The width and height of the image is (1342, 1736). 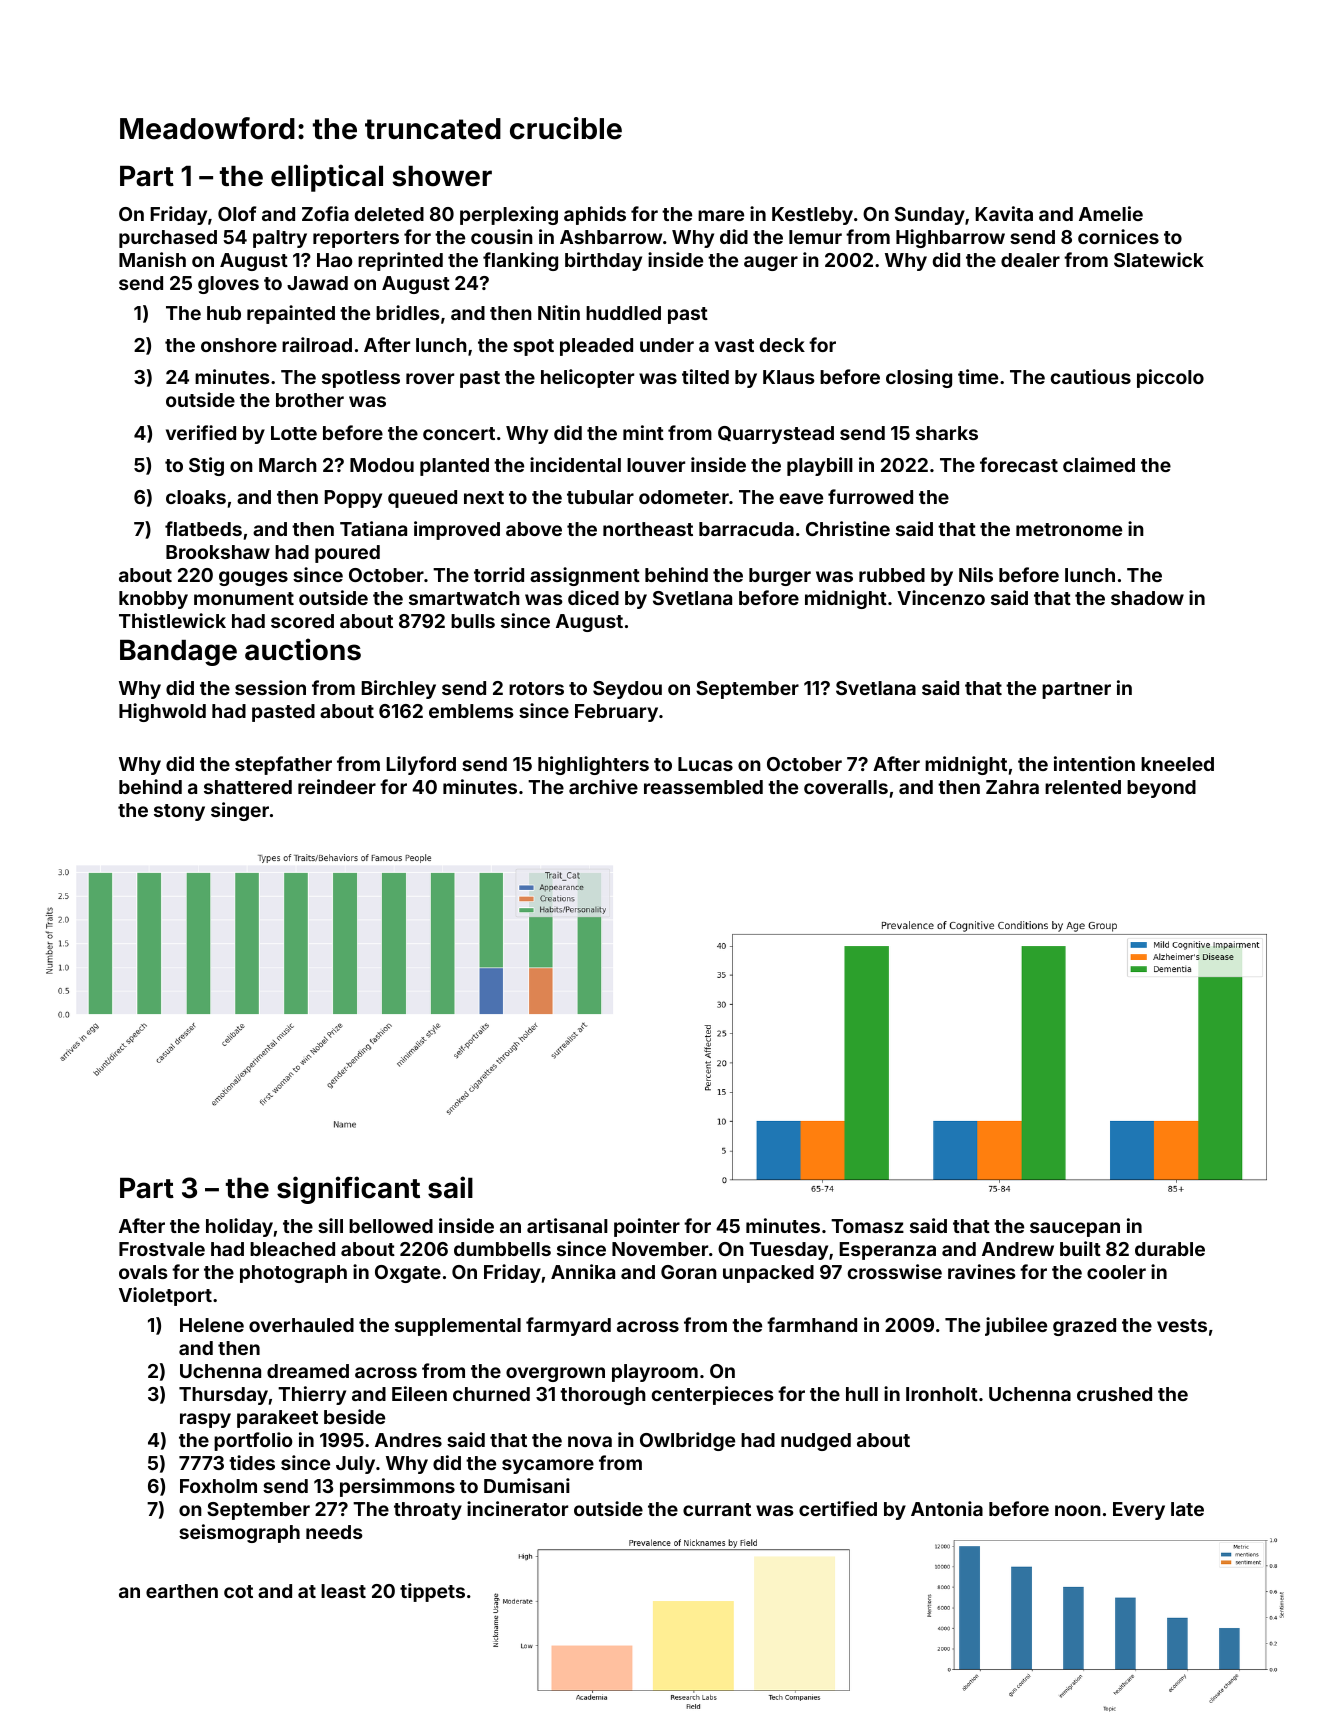 I want to click on Kavita, so click(x=1004, y=213).
